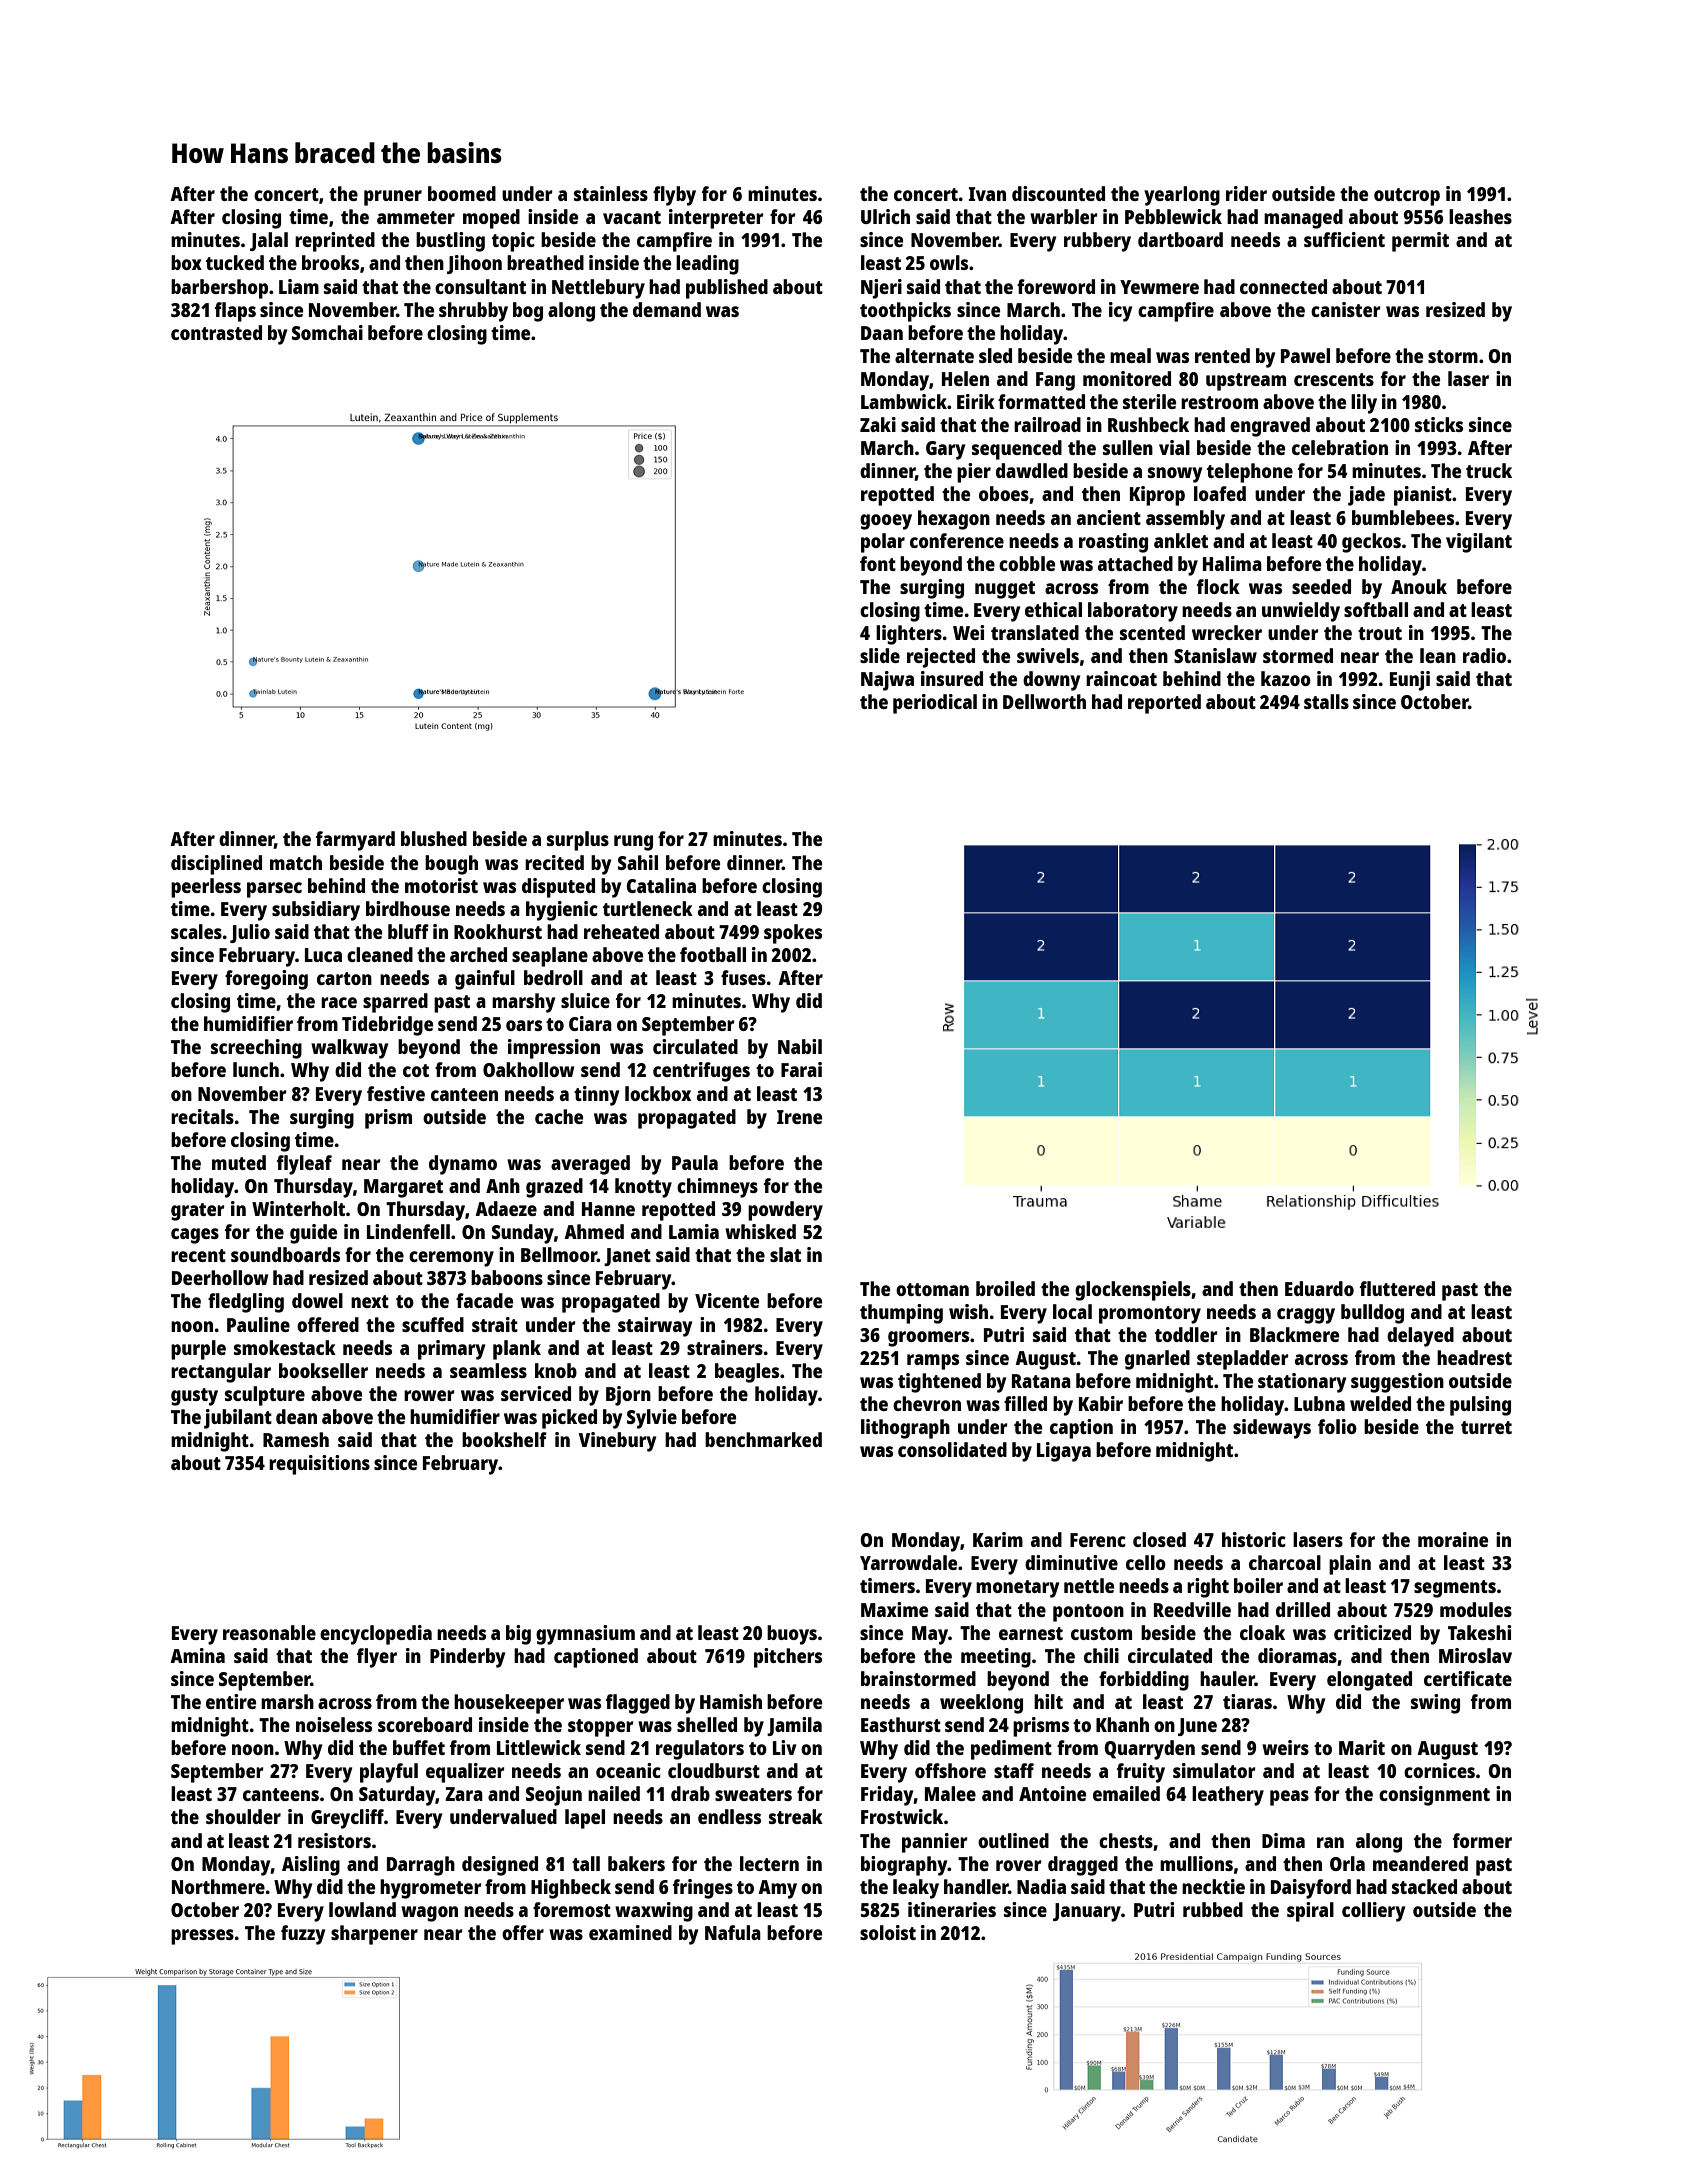  What do you see at coordinates (393, 198) in the image?
I see `pruner` at bounding box center [393, 198].
